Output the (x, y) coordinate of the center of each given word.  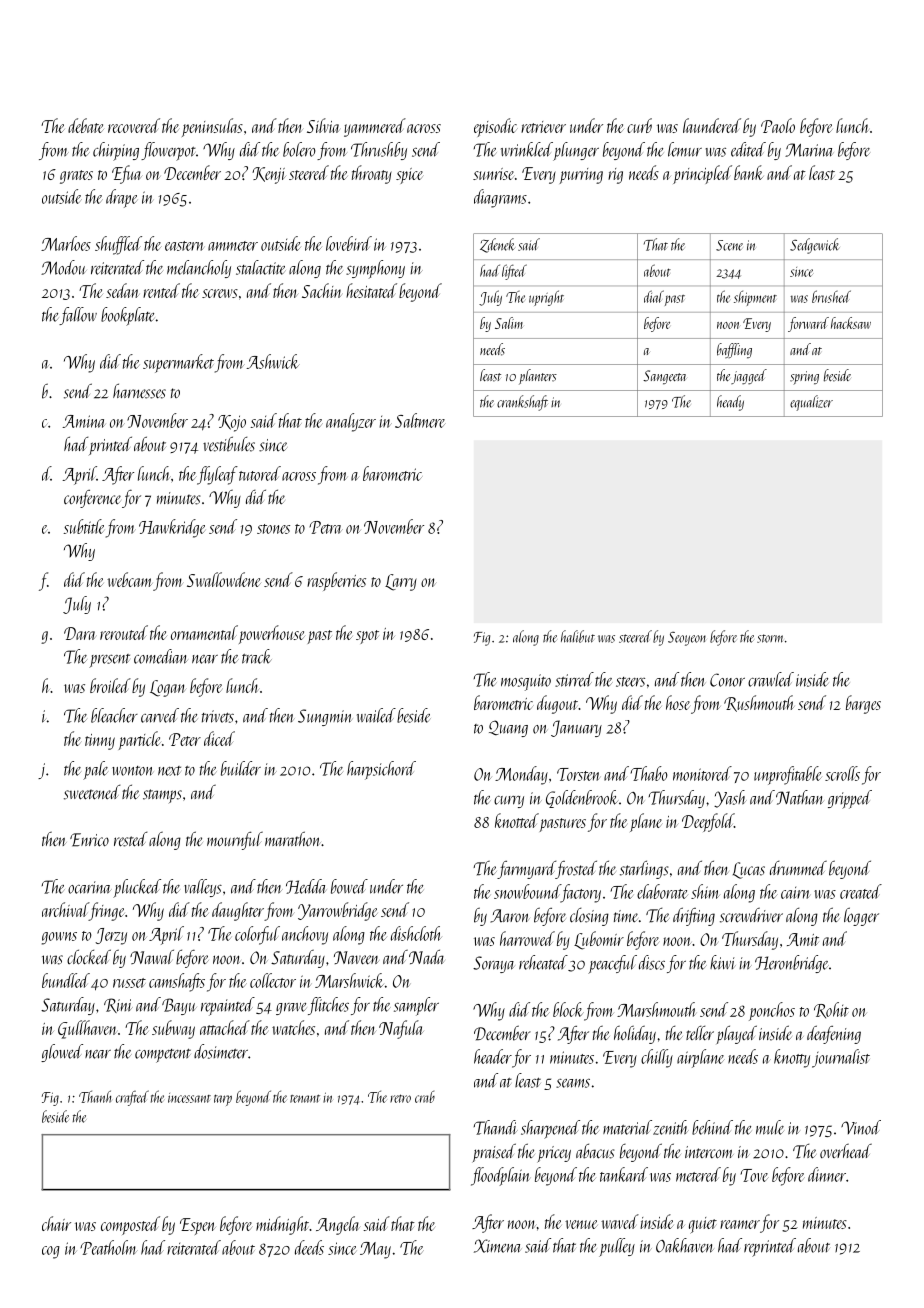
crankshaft (522, 403)
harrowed (527, 938)
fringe (107, 911)
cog (51, 1252)
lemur (685, 149)
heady (730, 403)
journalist (841, 1058)
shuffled (118, 245)
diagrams (500, 198)
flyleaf (217, 475)
